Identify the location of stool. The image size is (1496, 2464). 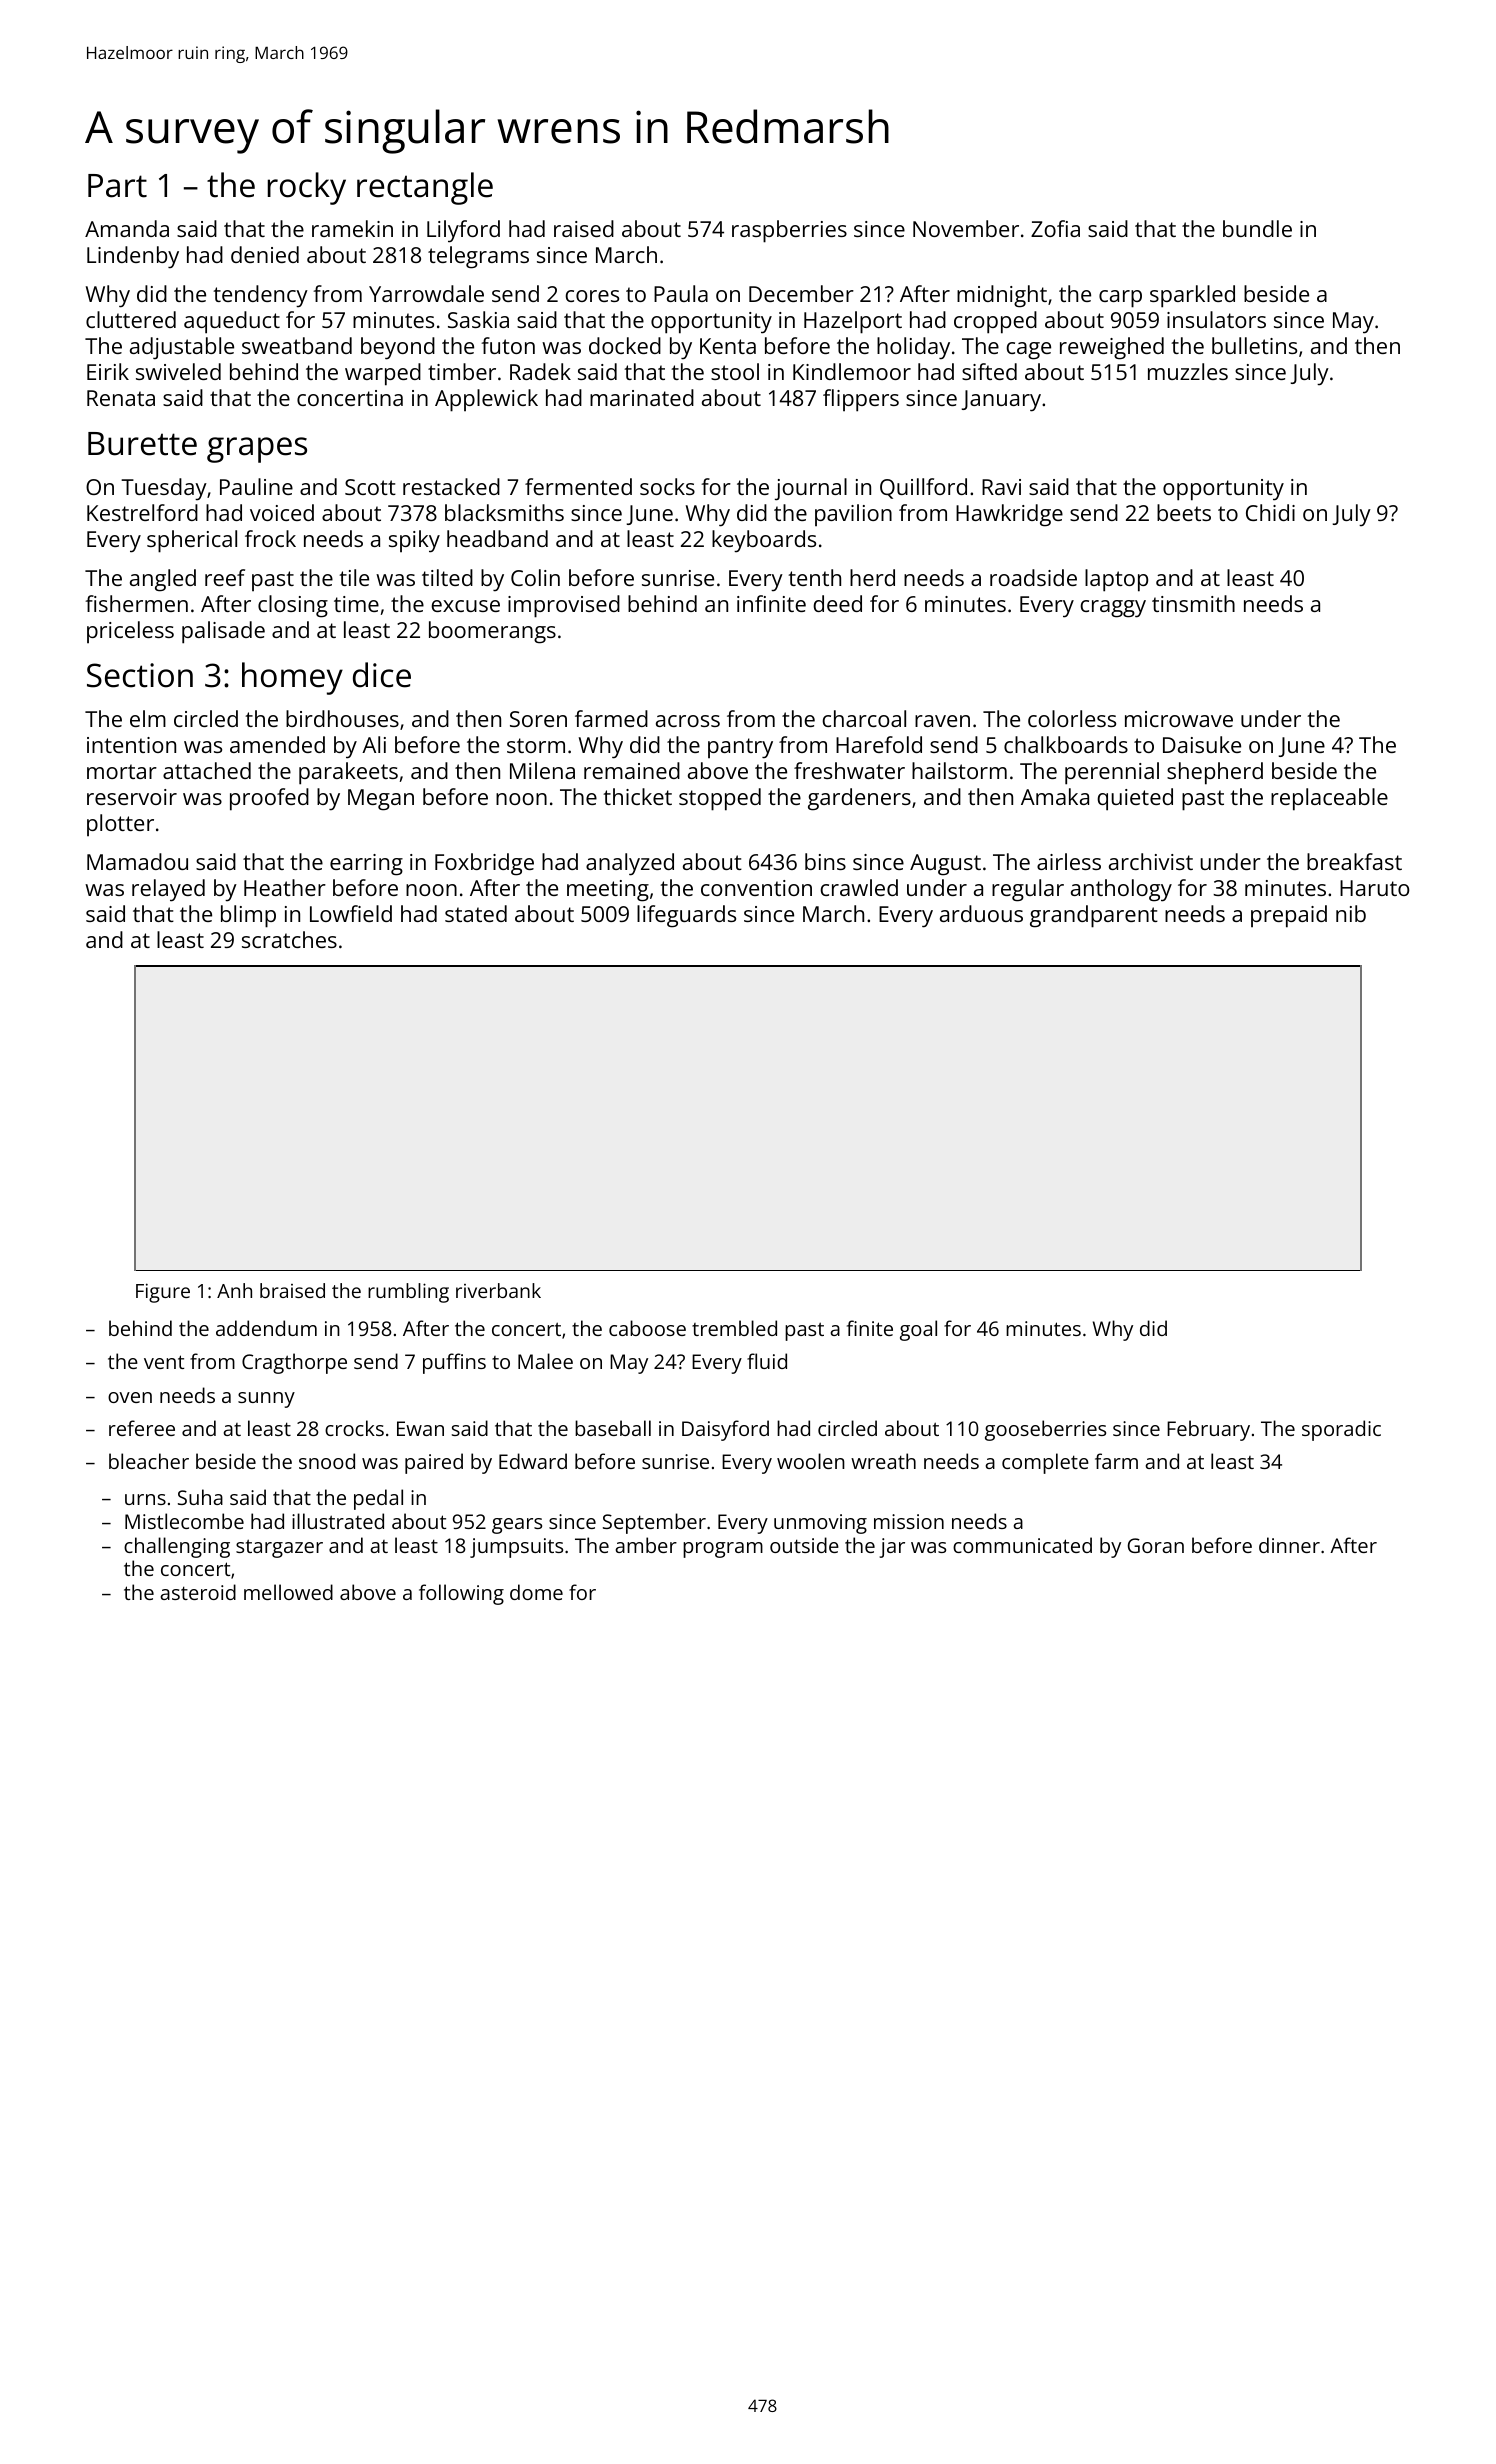
(735, 371).
